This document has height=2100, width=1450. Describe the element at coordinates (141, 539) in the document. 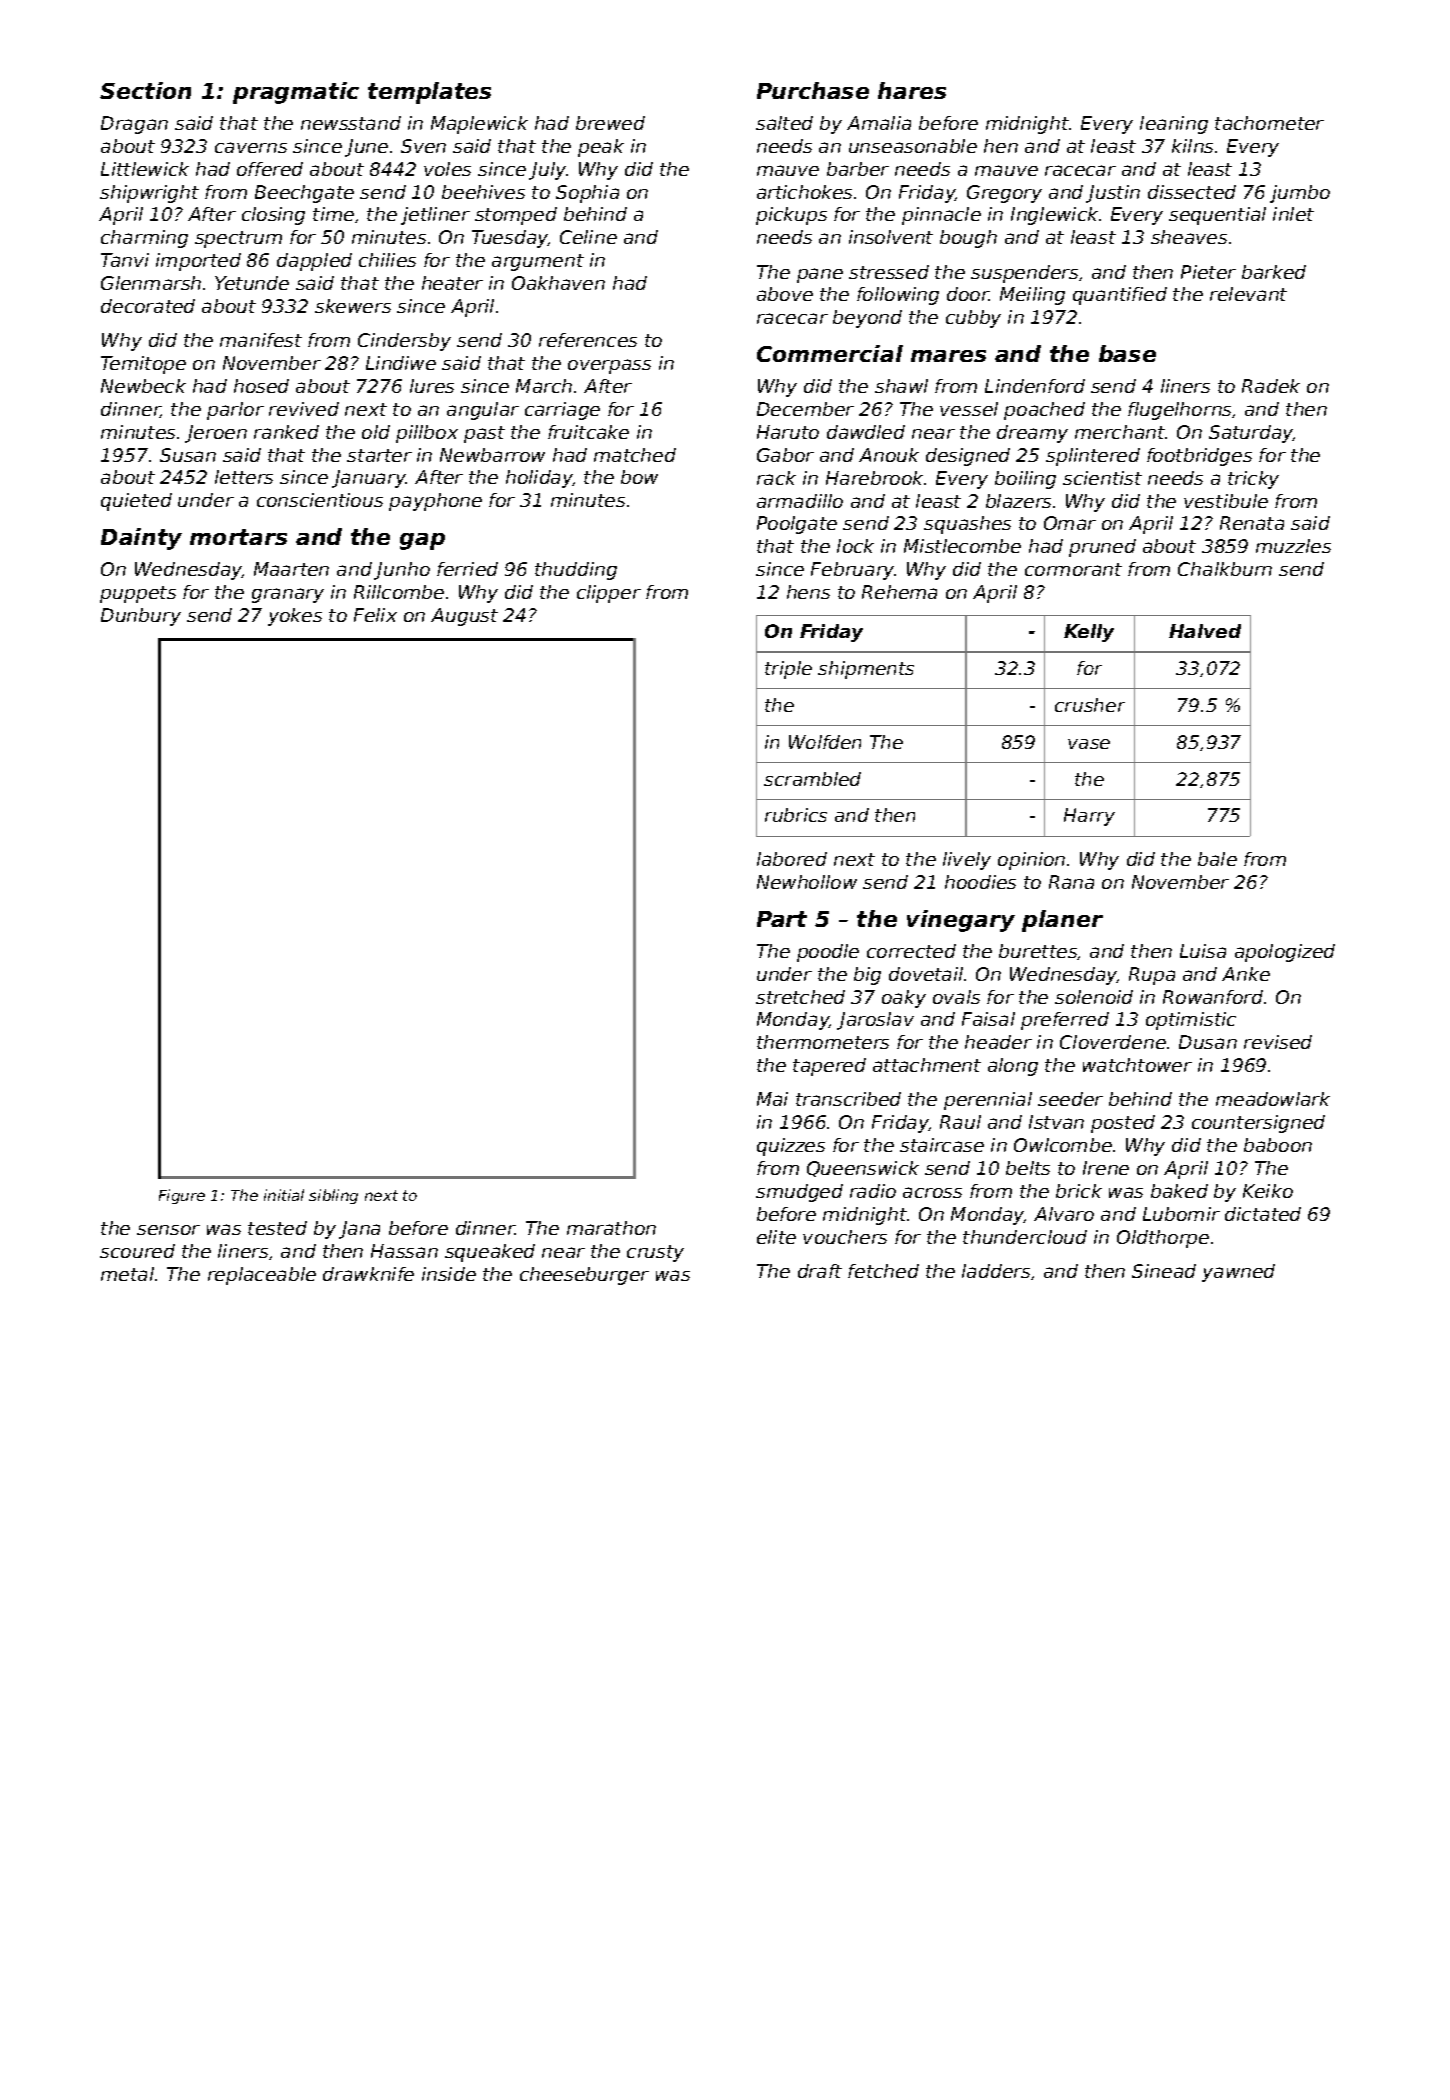

I see `Dainty` at that location.
